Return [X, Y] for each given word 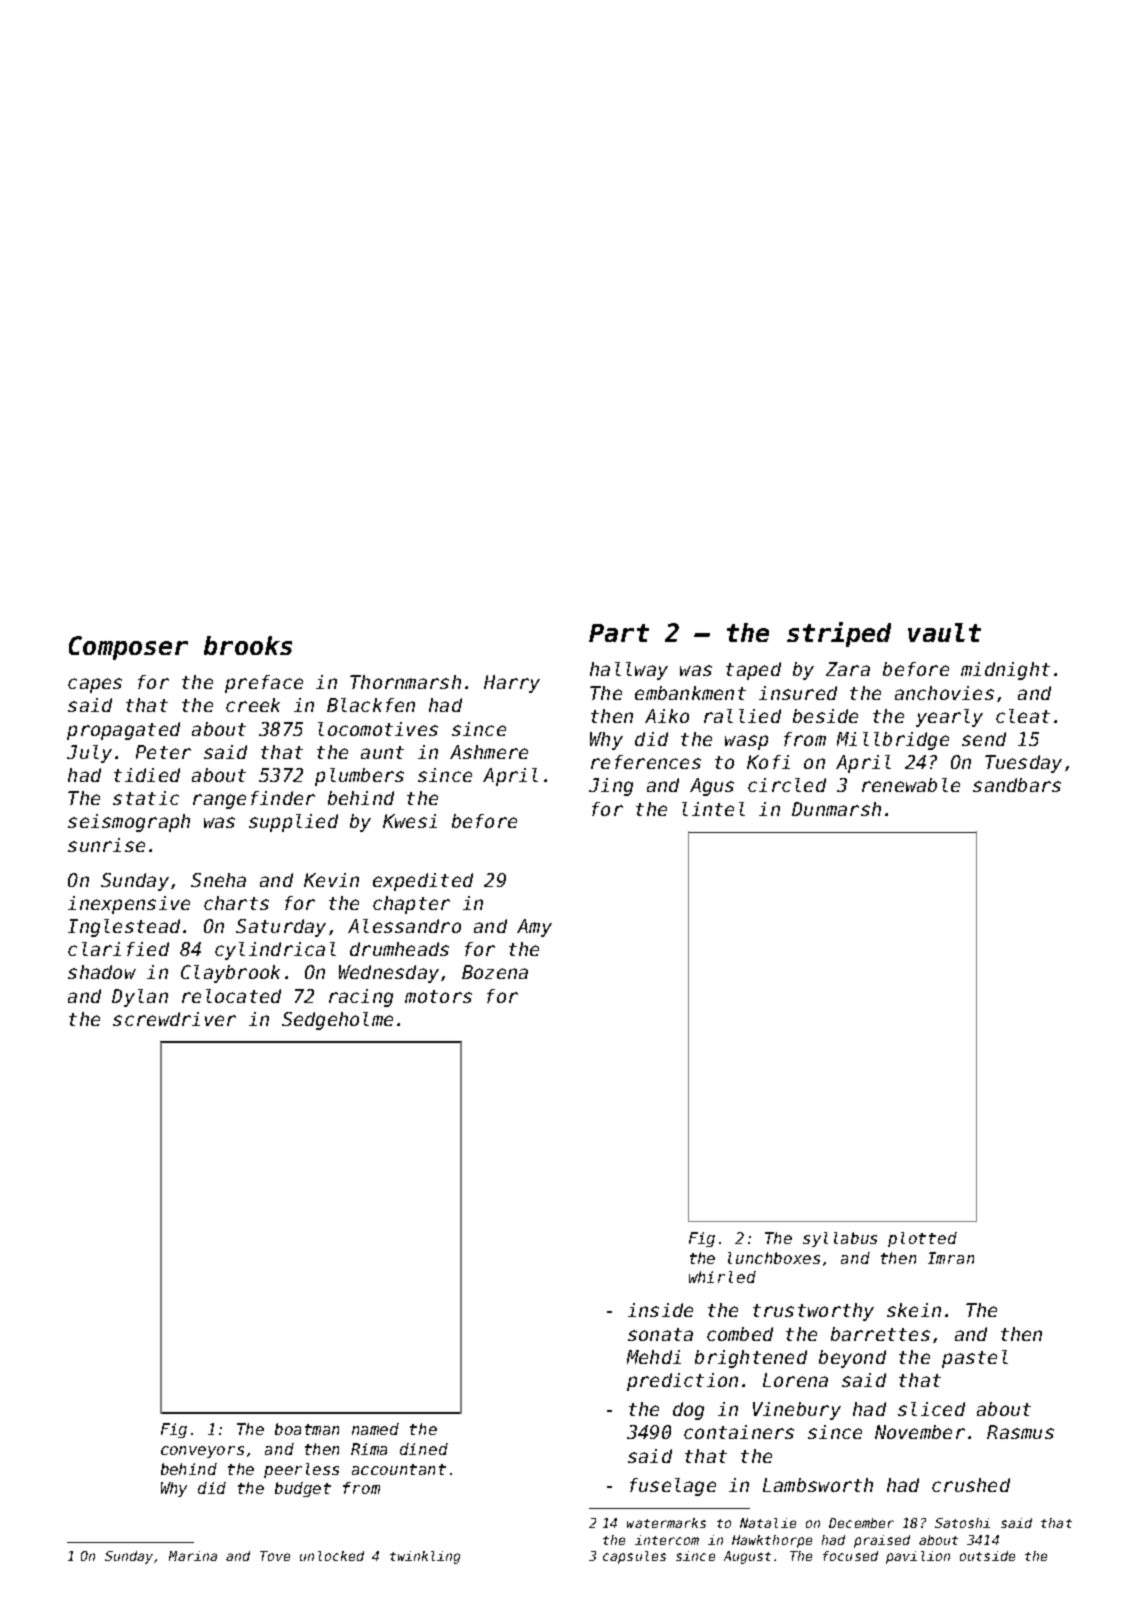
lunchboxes [774, 1258]
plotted [922, 1239]
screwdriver [174, 1019]
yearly [949, 718]
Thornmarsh [405, 682]
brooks [248, 645]
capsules [634, 1557]
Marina [193, 1556]
